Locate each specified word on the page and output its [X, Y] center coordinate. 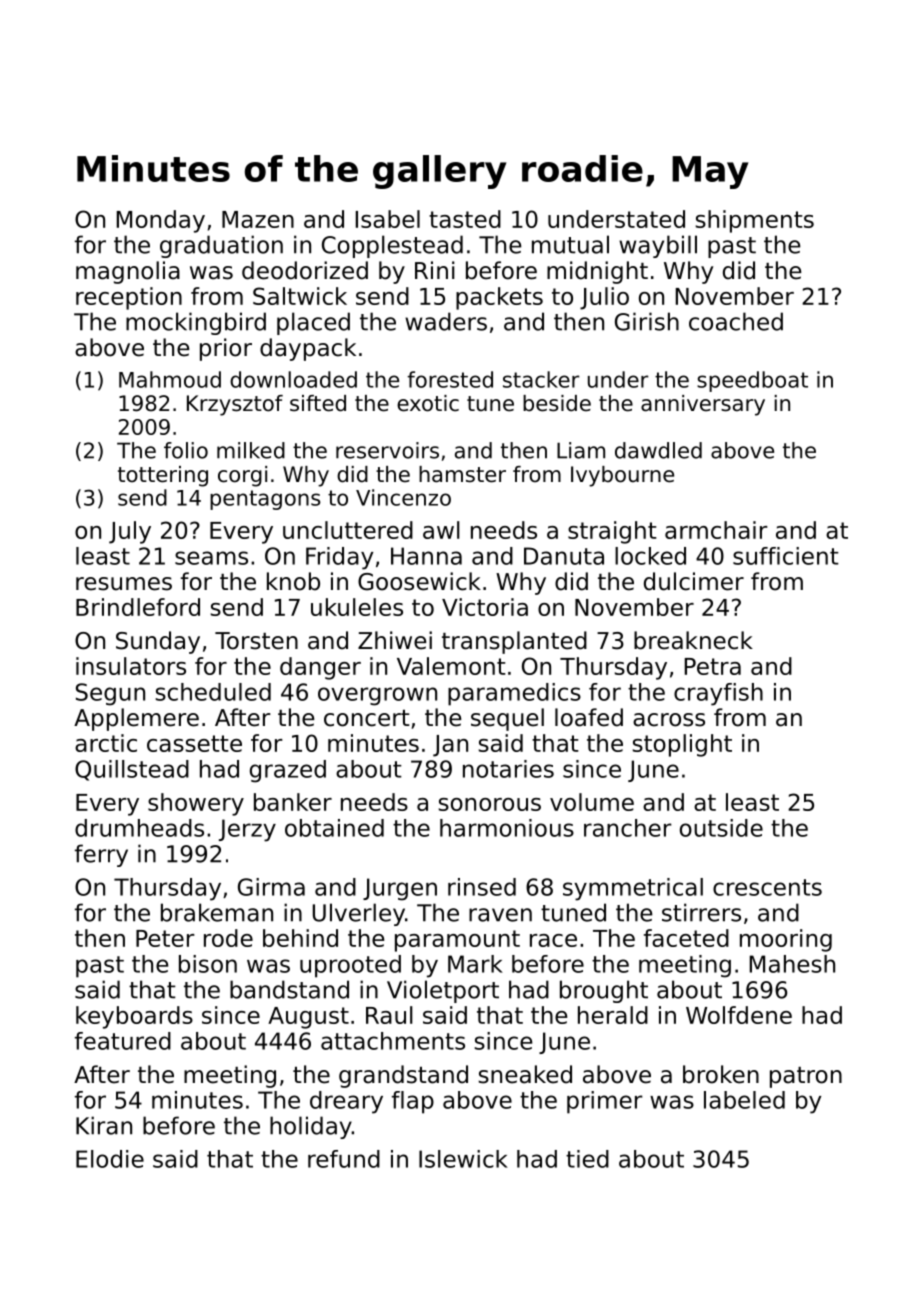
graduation [221, 246]
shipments [754, 221]
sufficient [786, 556]
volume [592, 802]
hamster [462, 474]
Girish [647, 321]
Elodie [110, 1159]
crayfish [718, 694]
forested [450, 379]
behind [300, 938]
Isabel [388, 219]
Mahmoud [170, 379]
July [130, 532]
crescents [767, 887]
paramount [457, 941]
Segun [110, 694]
